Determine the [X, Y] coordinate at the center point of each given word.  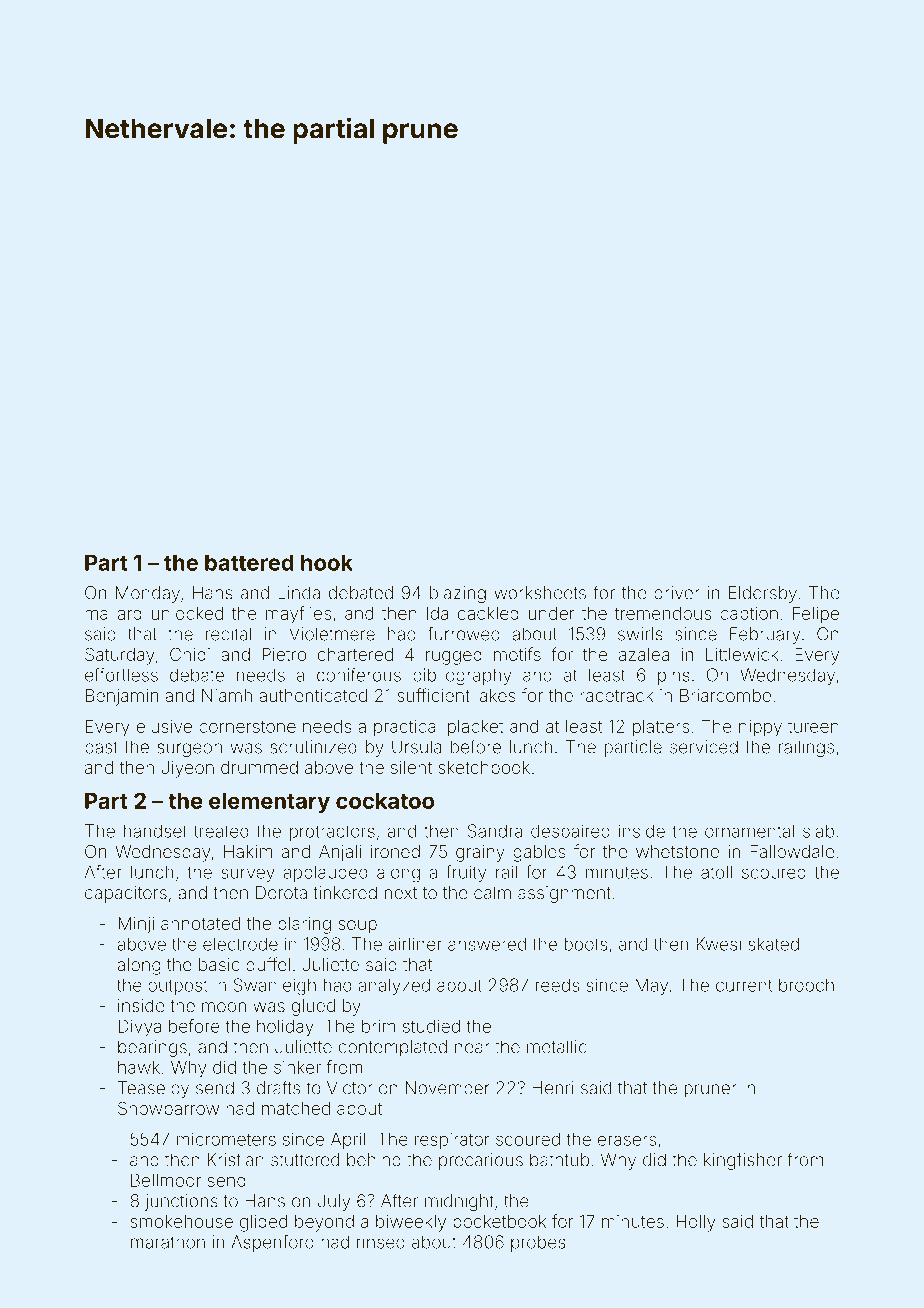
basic [219, 964]
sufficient [433, 695]
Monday [148, 594]
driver [677, 593]
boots [585, 944]
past [101, 749]
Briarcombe [725, 695]
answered [487, 944]
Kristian [236, 1160]
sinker [297, 1067]
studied [431, 1026]
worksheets [540, 593]
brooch [806, 985]
